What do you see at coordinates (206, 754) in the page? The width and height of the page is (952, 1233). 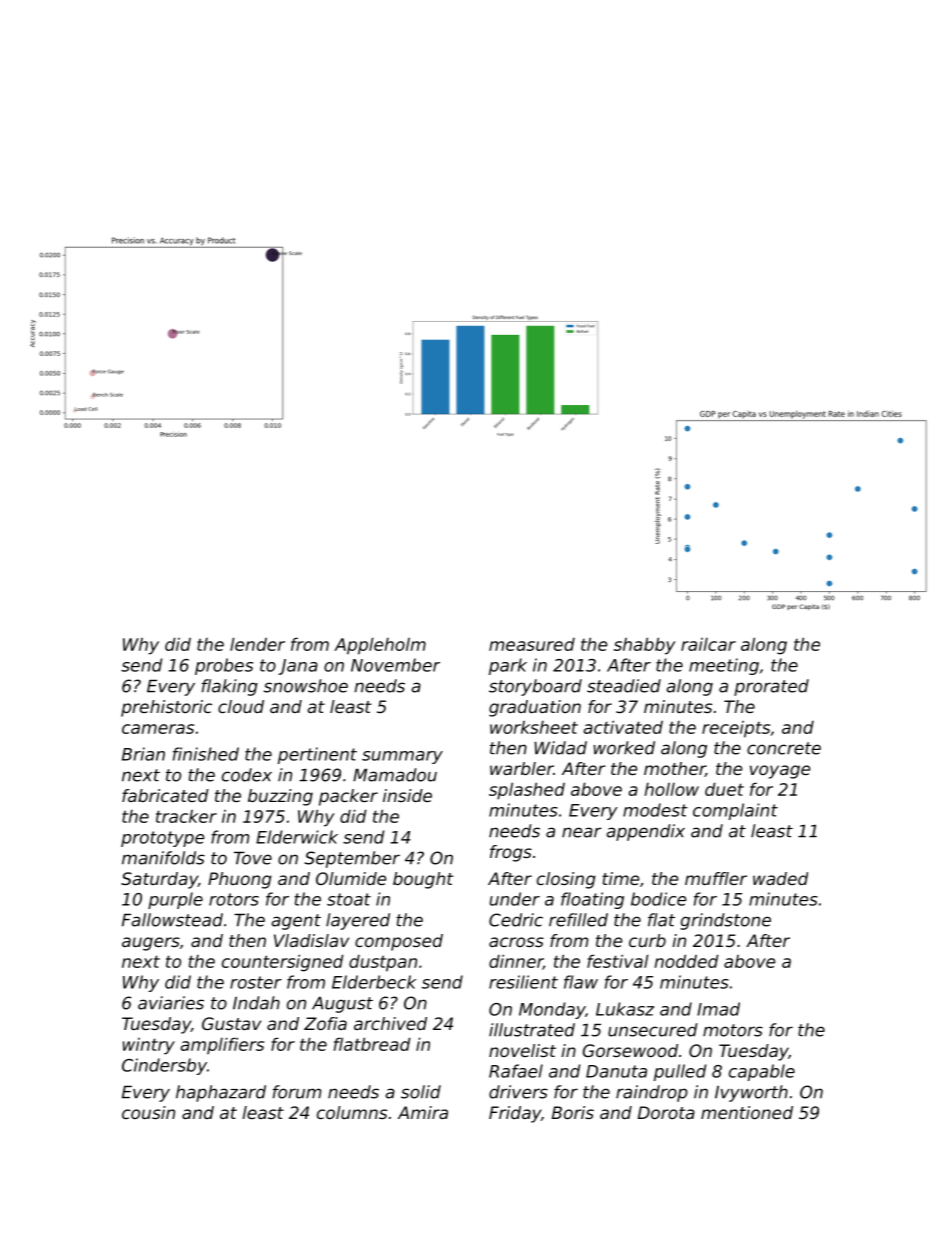 I see `finished` at bounding box center [206, 754].
